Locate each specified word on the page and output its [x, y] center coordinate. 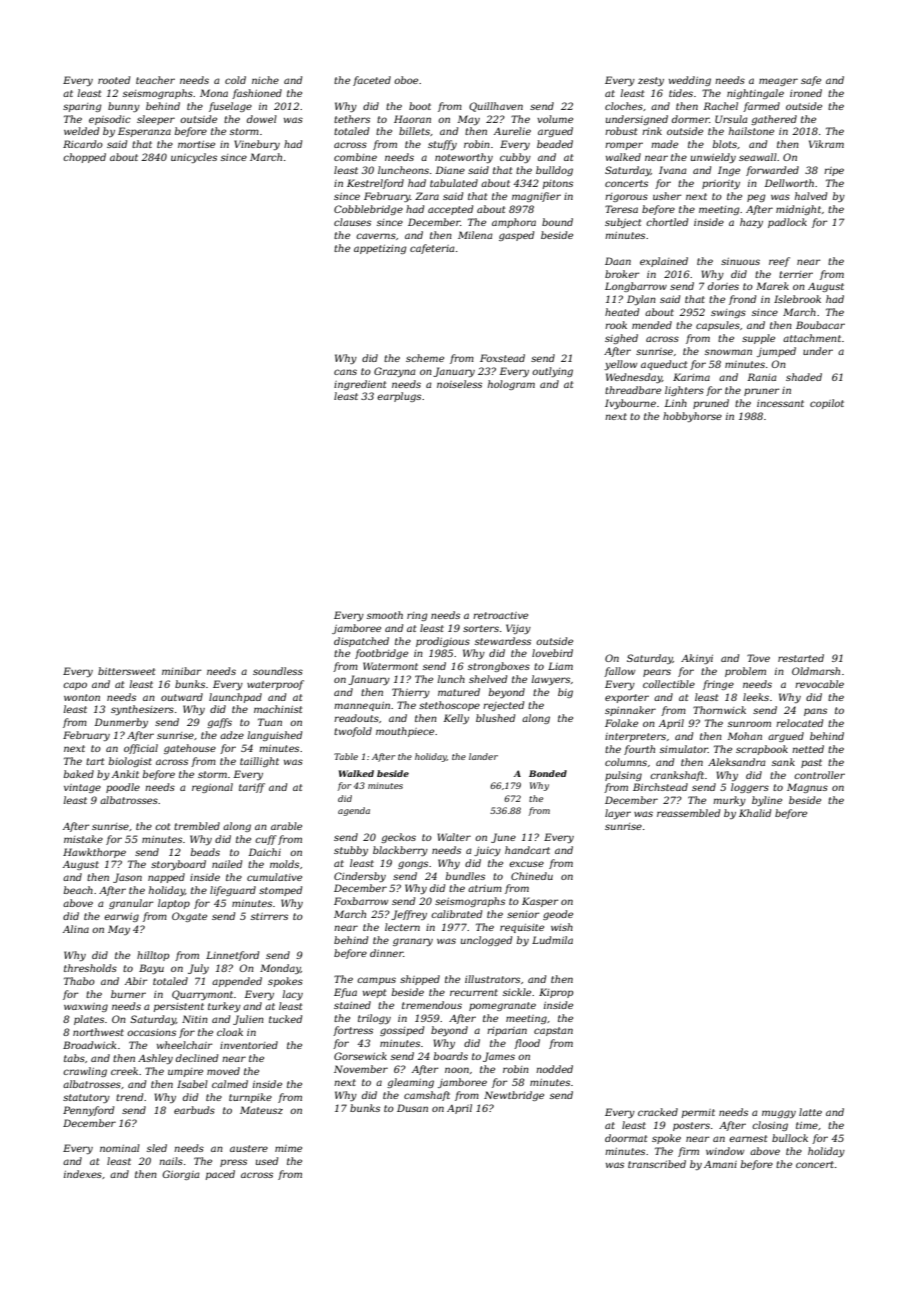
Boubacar [820, 325]
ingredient [360, 385]
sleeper [156, 120]
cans [345, 372]
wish [562, 927]
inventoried [249, 1045]
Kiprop [556, 993]
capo [75, 686]
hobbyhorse [692, 417]
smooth [385, 615]
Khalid [755, 813]
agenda [354, 811]
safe [811, 81]
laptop [174, 904]
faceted [372, 81]
